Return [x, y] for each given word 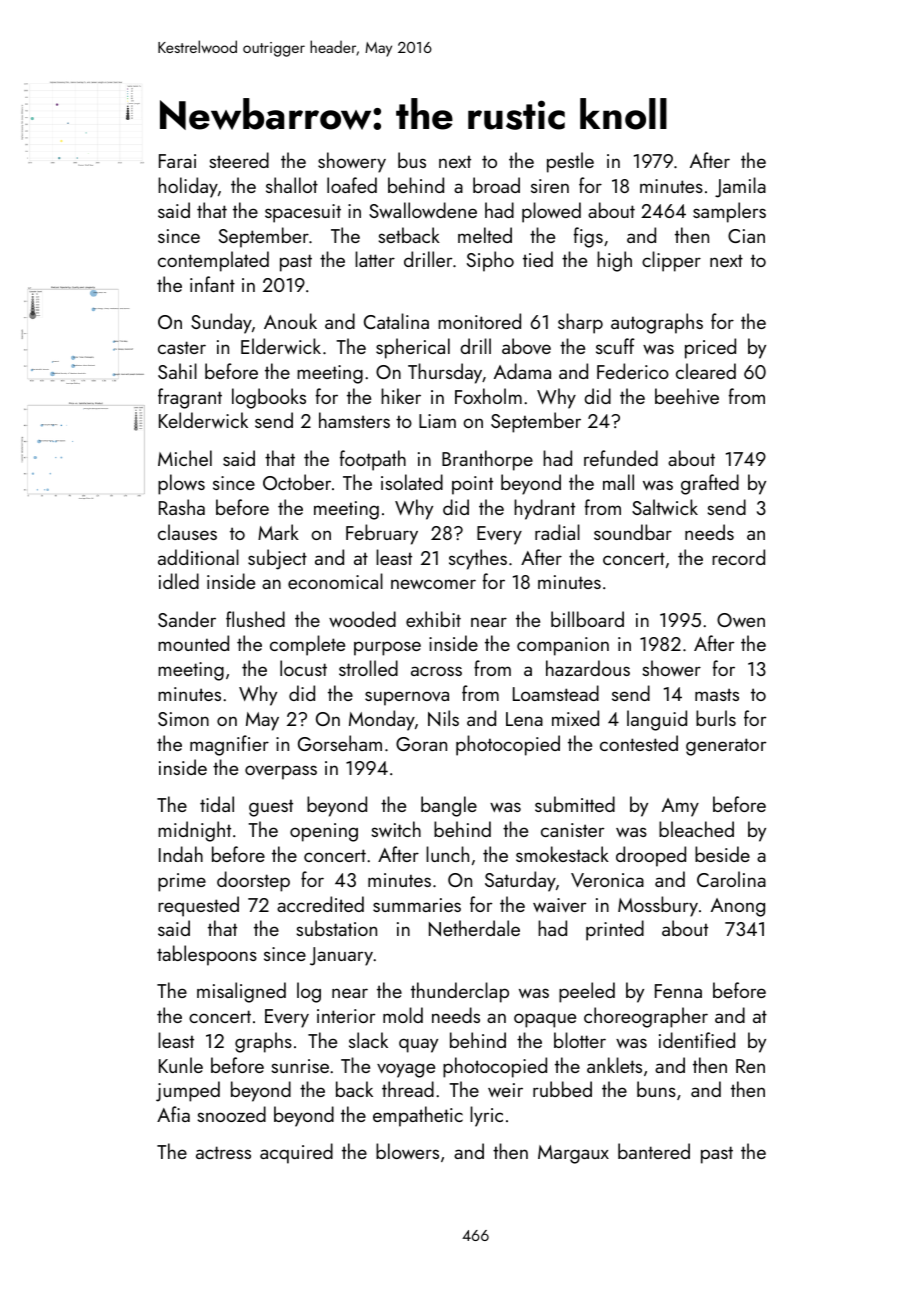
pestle [570, 162]
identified [697, 1040]
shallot [292, 185]
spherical [413, 348]
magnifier [229, 745]
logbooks [269, 398]
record [738, 557]
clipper [671, 261]
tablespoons [207, 955]
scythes [478, 559]
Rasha [182, 507]
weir [505, 1090]
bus [412, 160]
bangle [449, 806]
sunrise [300, 1066]
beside [722, 854]
